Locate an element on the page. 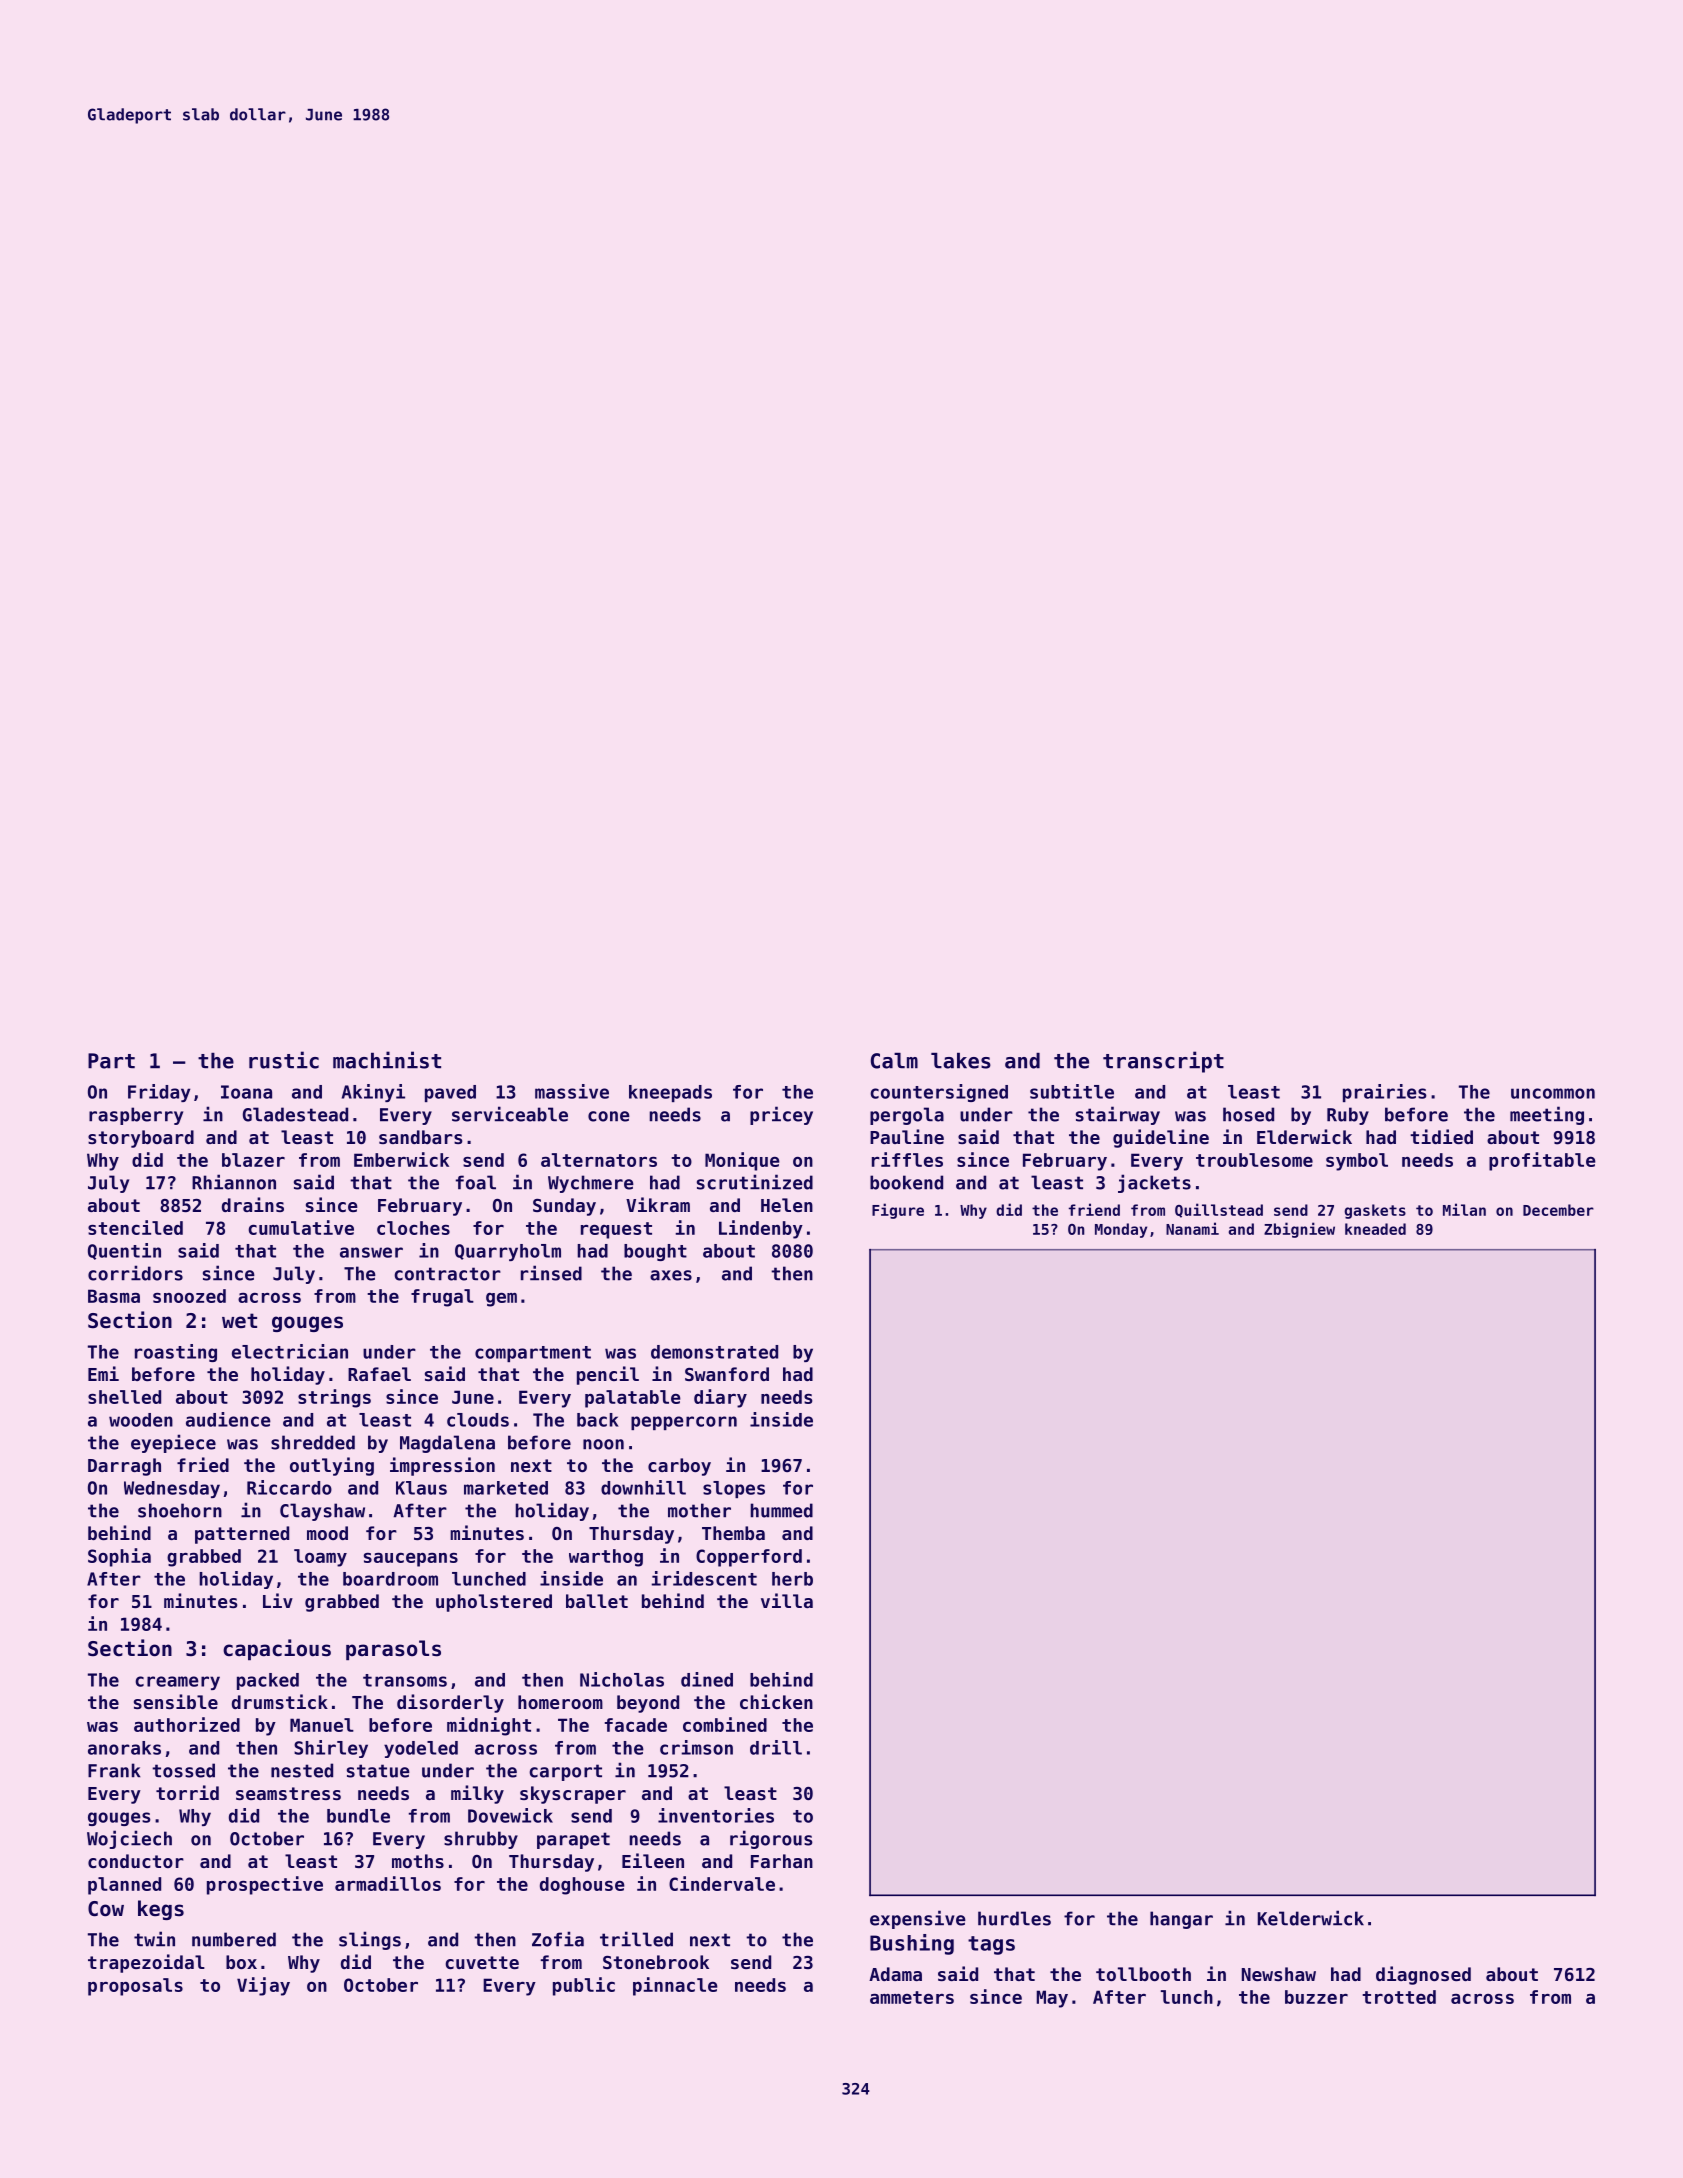 The image size is (1683, 2178). Vijay is located at coordinates (263, 1986).
